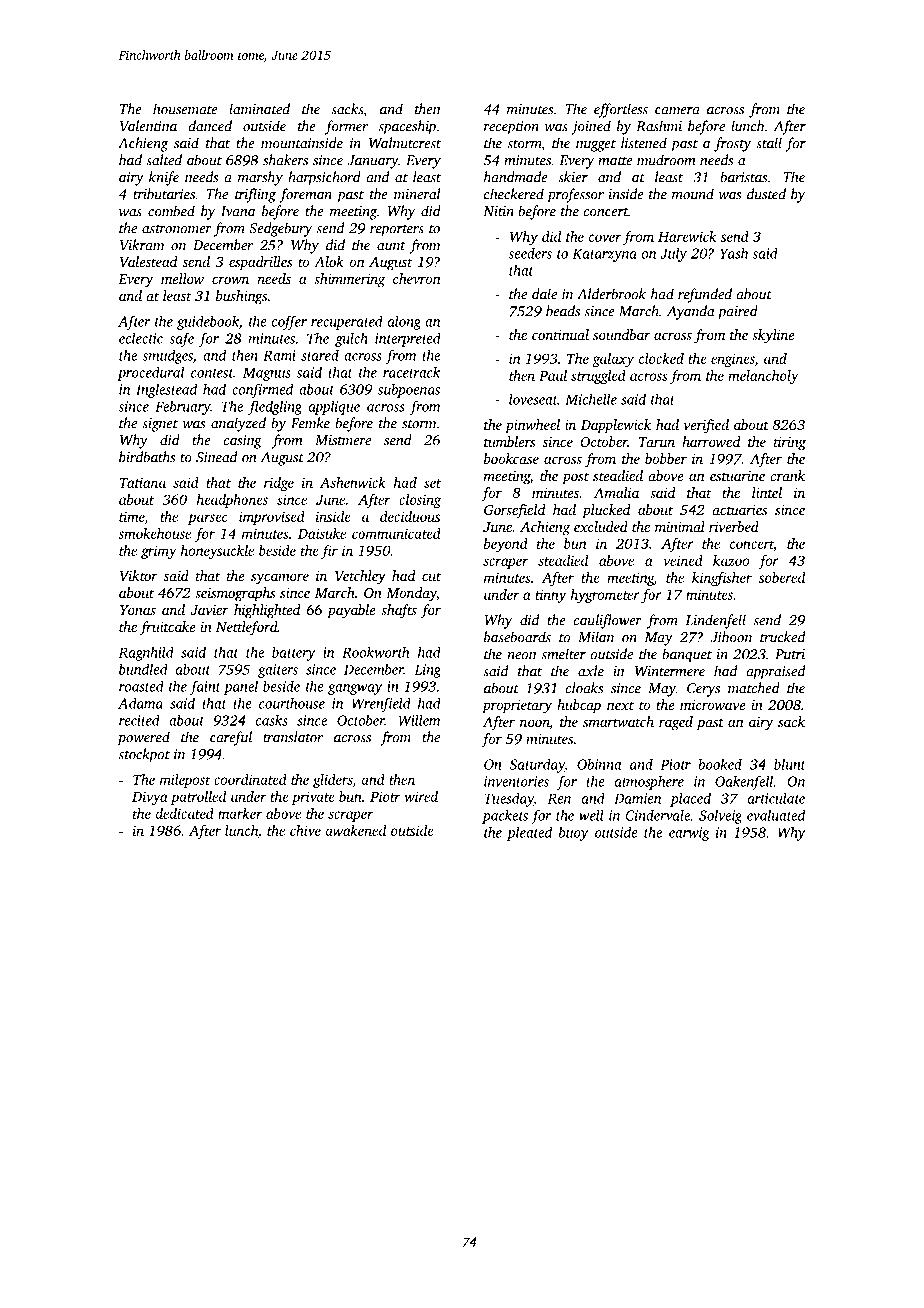 This document has width=924, height=1308. What do you see at coordinates (185, 109) in the document?
I see `housemate` at bounding box center [185, 109].
